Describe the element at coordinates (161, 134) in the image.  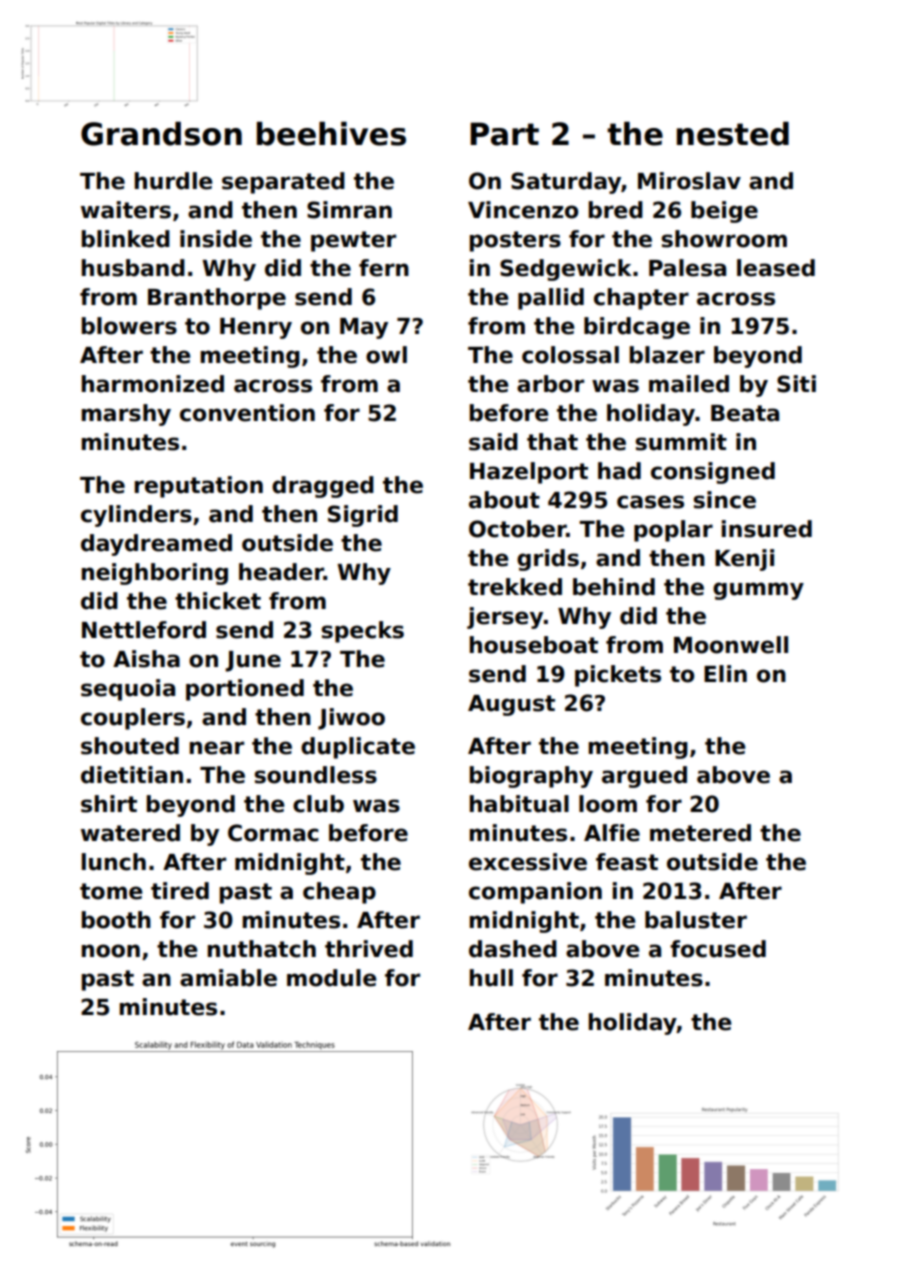
I see `Grandson` at that location.
